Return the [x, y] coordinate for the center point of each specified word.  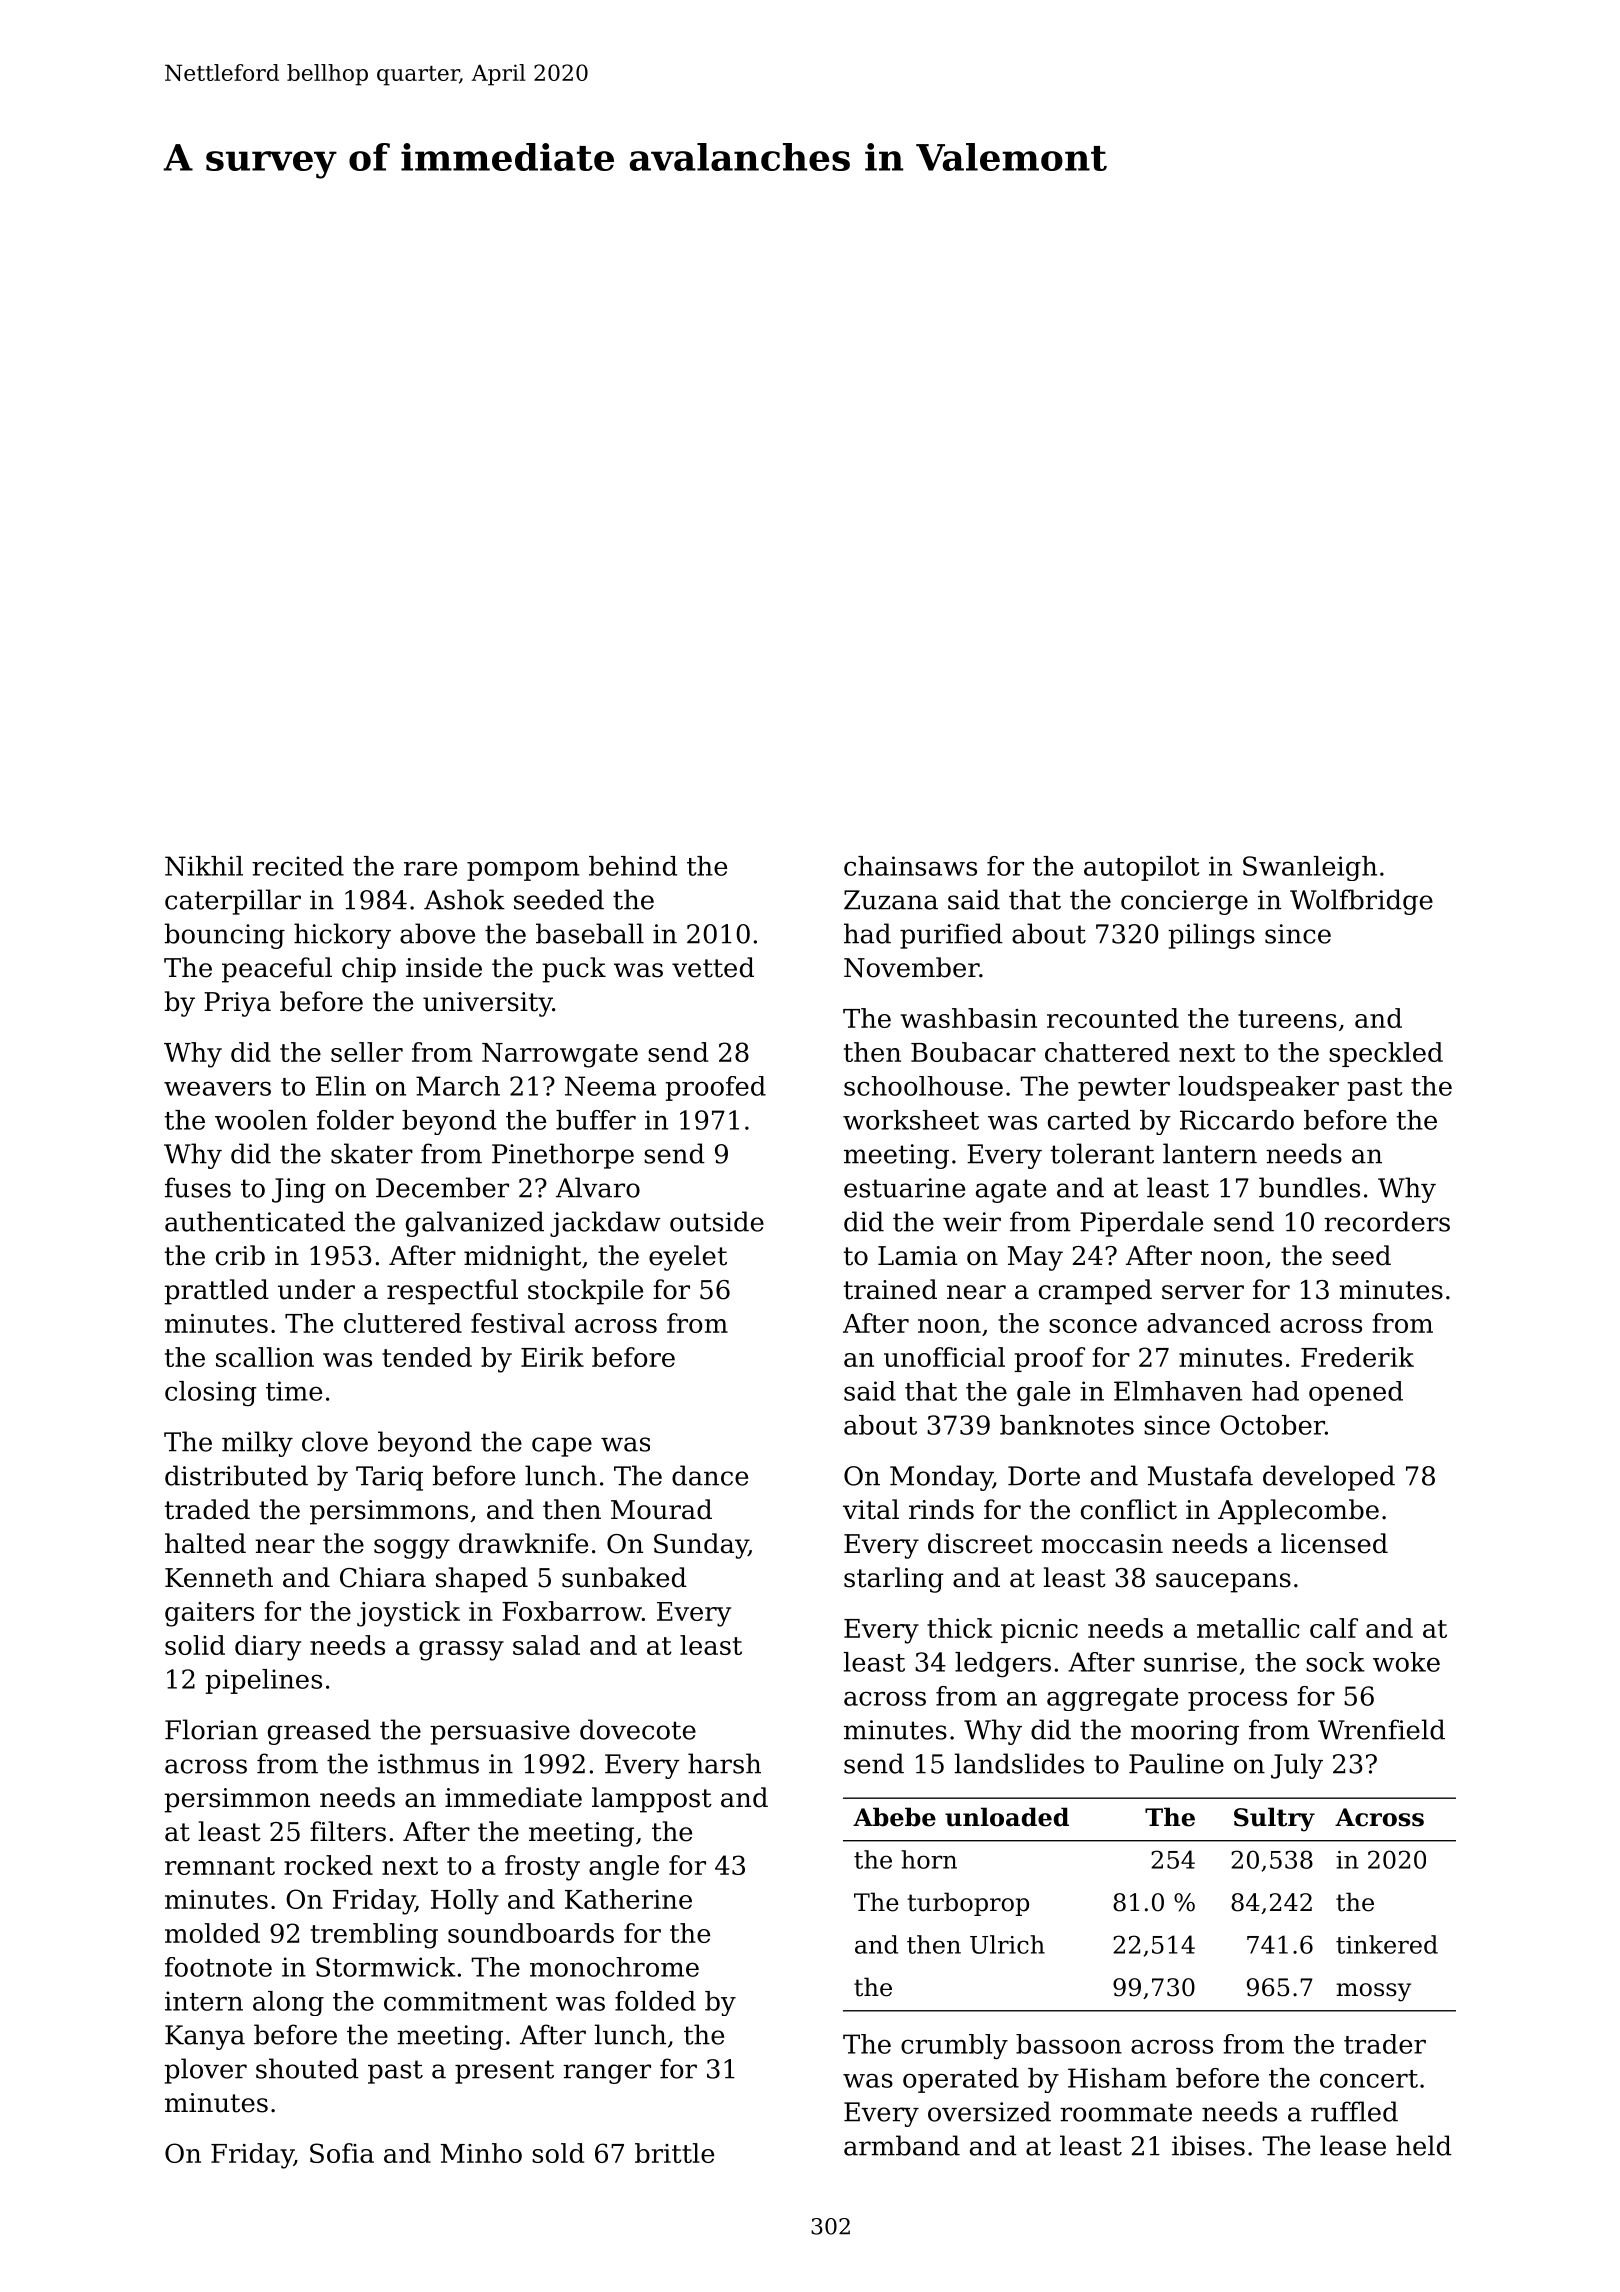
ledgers [1003, 1664]
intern [204, 2001]
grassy [461, 1651]
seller [367, 1052]
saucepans [1223, 1583]
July [1297, 1766]
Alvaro [598, 1187]
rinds [941, 1509]
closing [211, 1393]
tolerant [1102, 1153]
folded [655, 2001]
